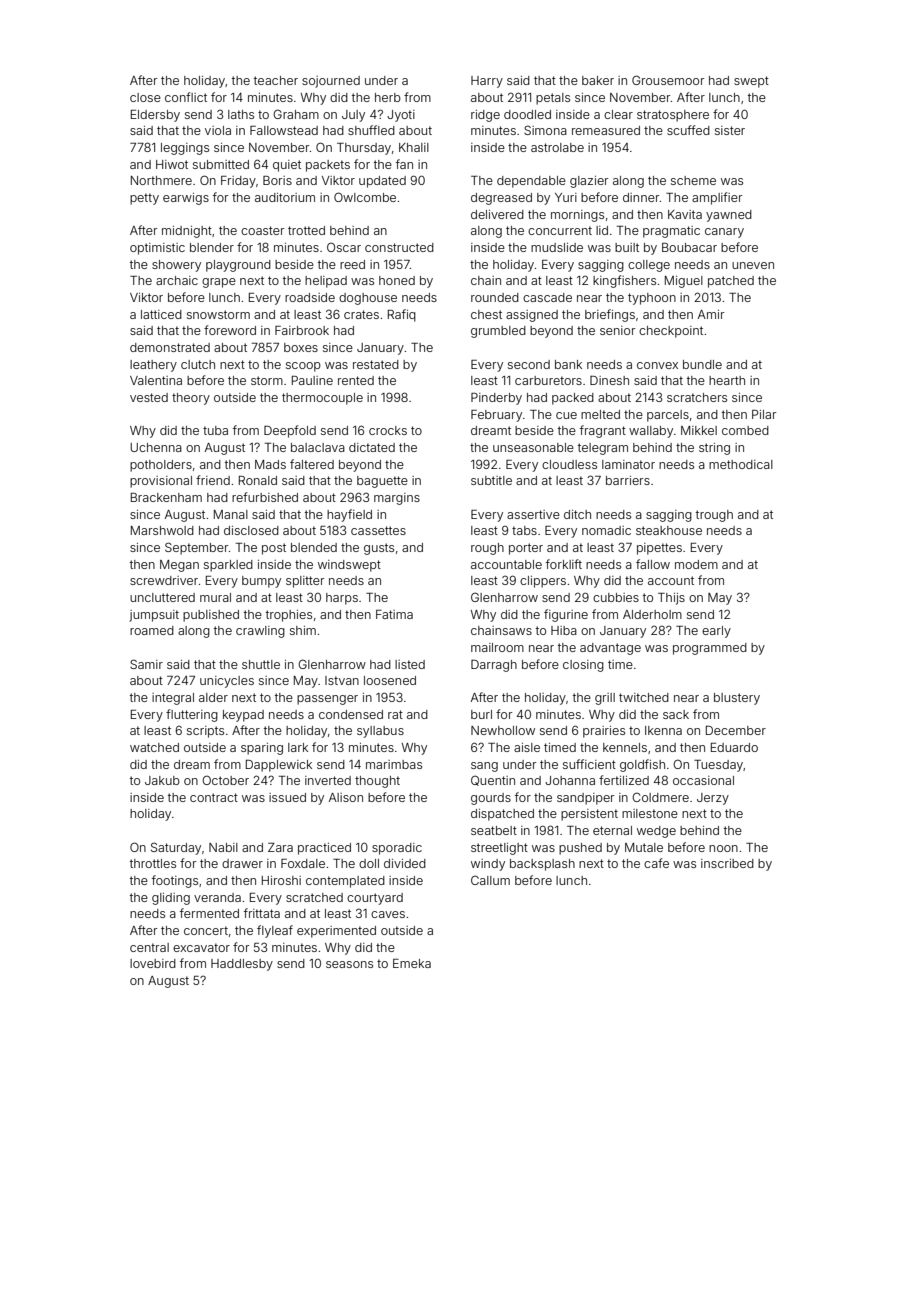 Image resolution: width=908 pixels, height=1316 pixels. What do you see at coordinates (533, 514) in the screenshot?
I see `assertive` at bounding box center [533, 514].
